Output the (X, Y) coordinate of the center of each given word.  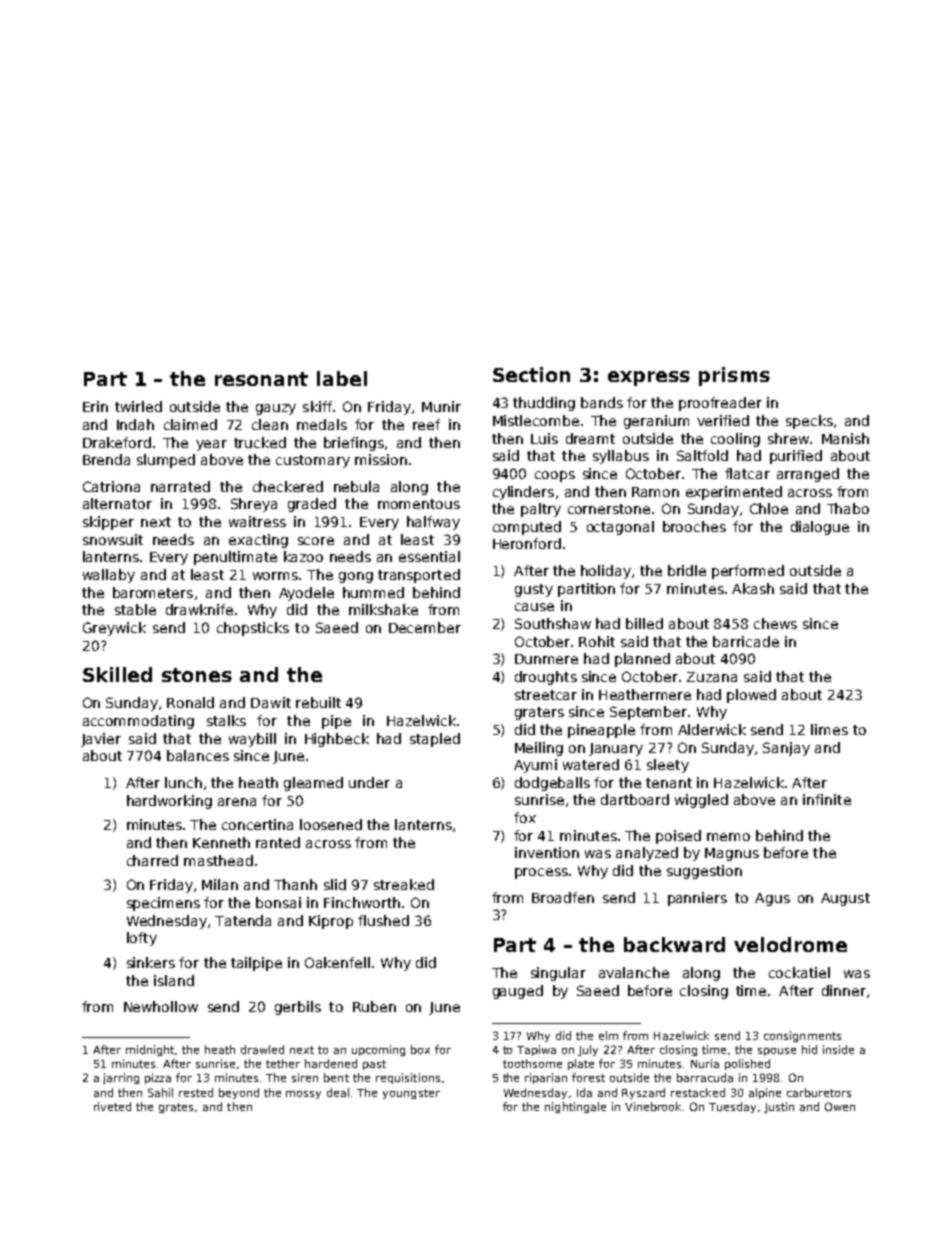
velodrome (790, 944)
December (425, 627)
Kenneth (221, 842)
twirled (138, 406)
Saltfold (702, 455)
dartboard (635, 799)
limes (829, 729)
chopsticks (253, 629)
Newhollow (161, 1006)
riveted (112, 1106)
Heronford (527, 543)
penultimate (235, 558)
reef (426, 424)
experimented (734, 493)
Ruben (374, 1006)
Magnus (732, 854)
